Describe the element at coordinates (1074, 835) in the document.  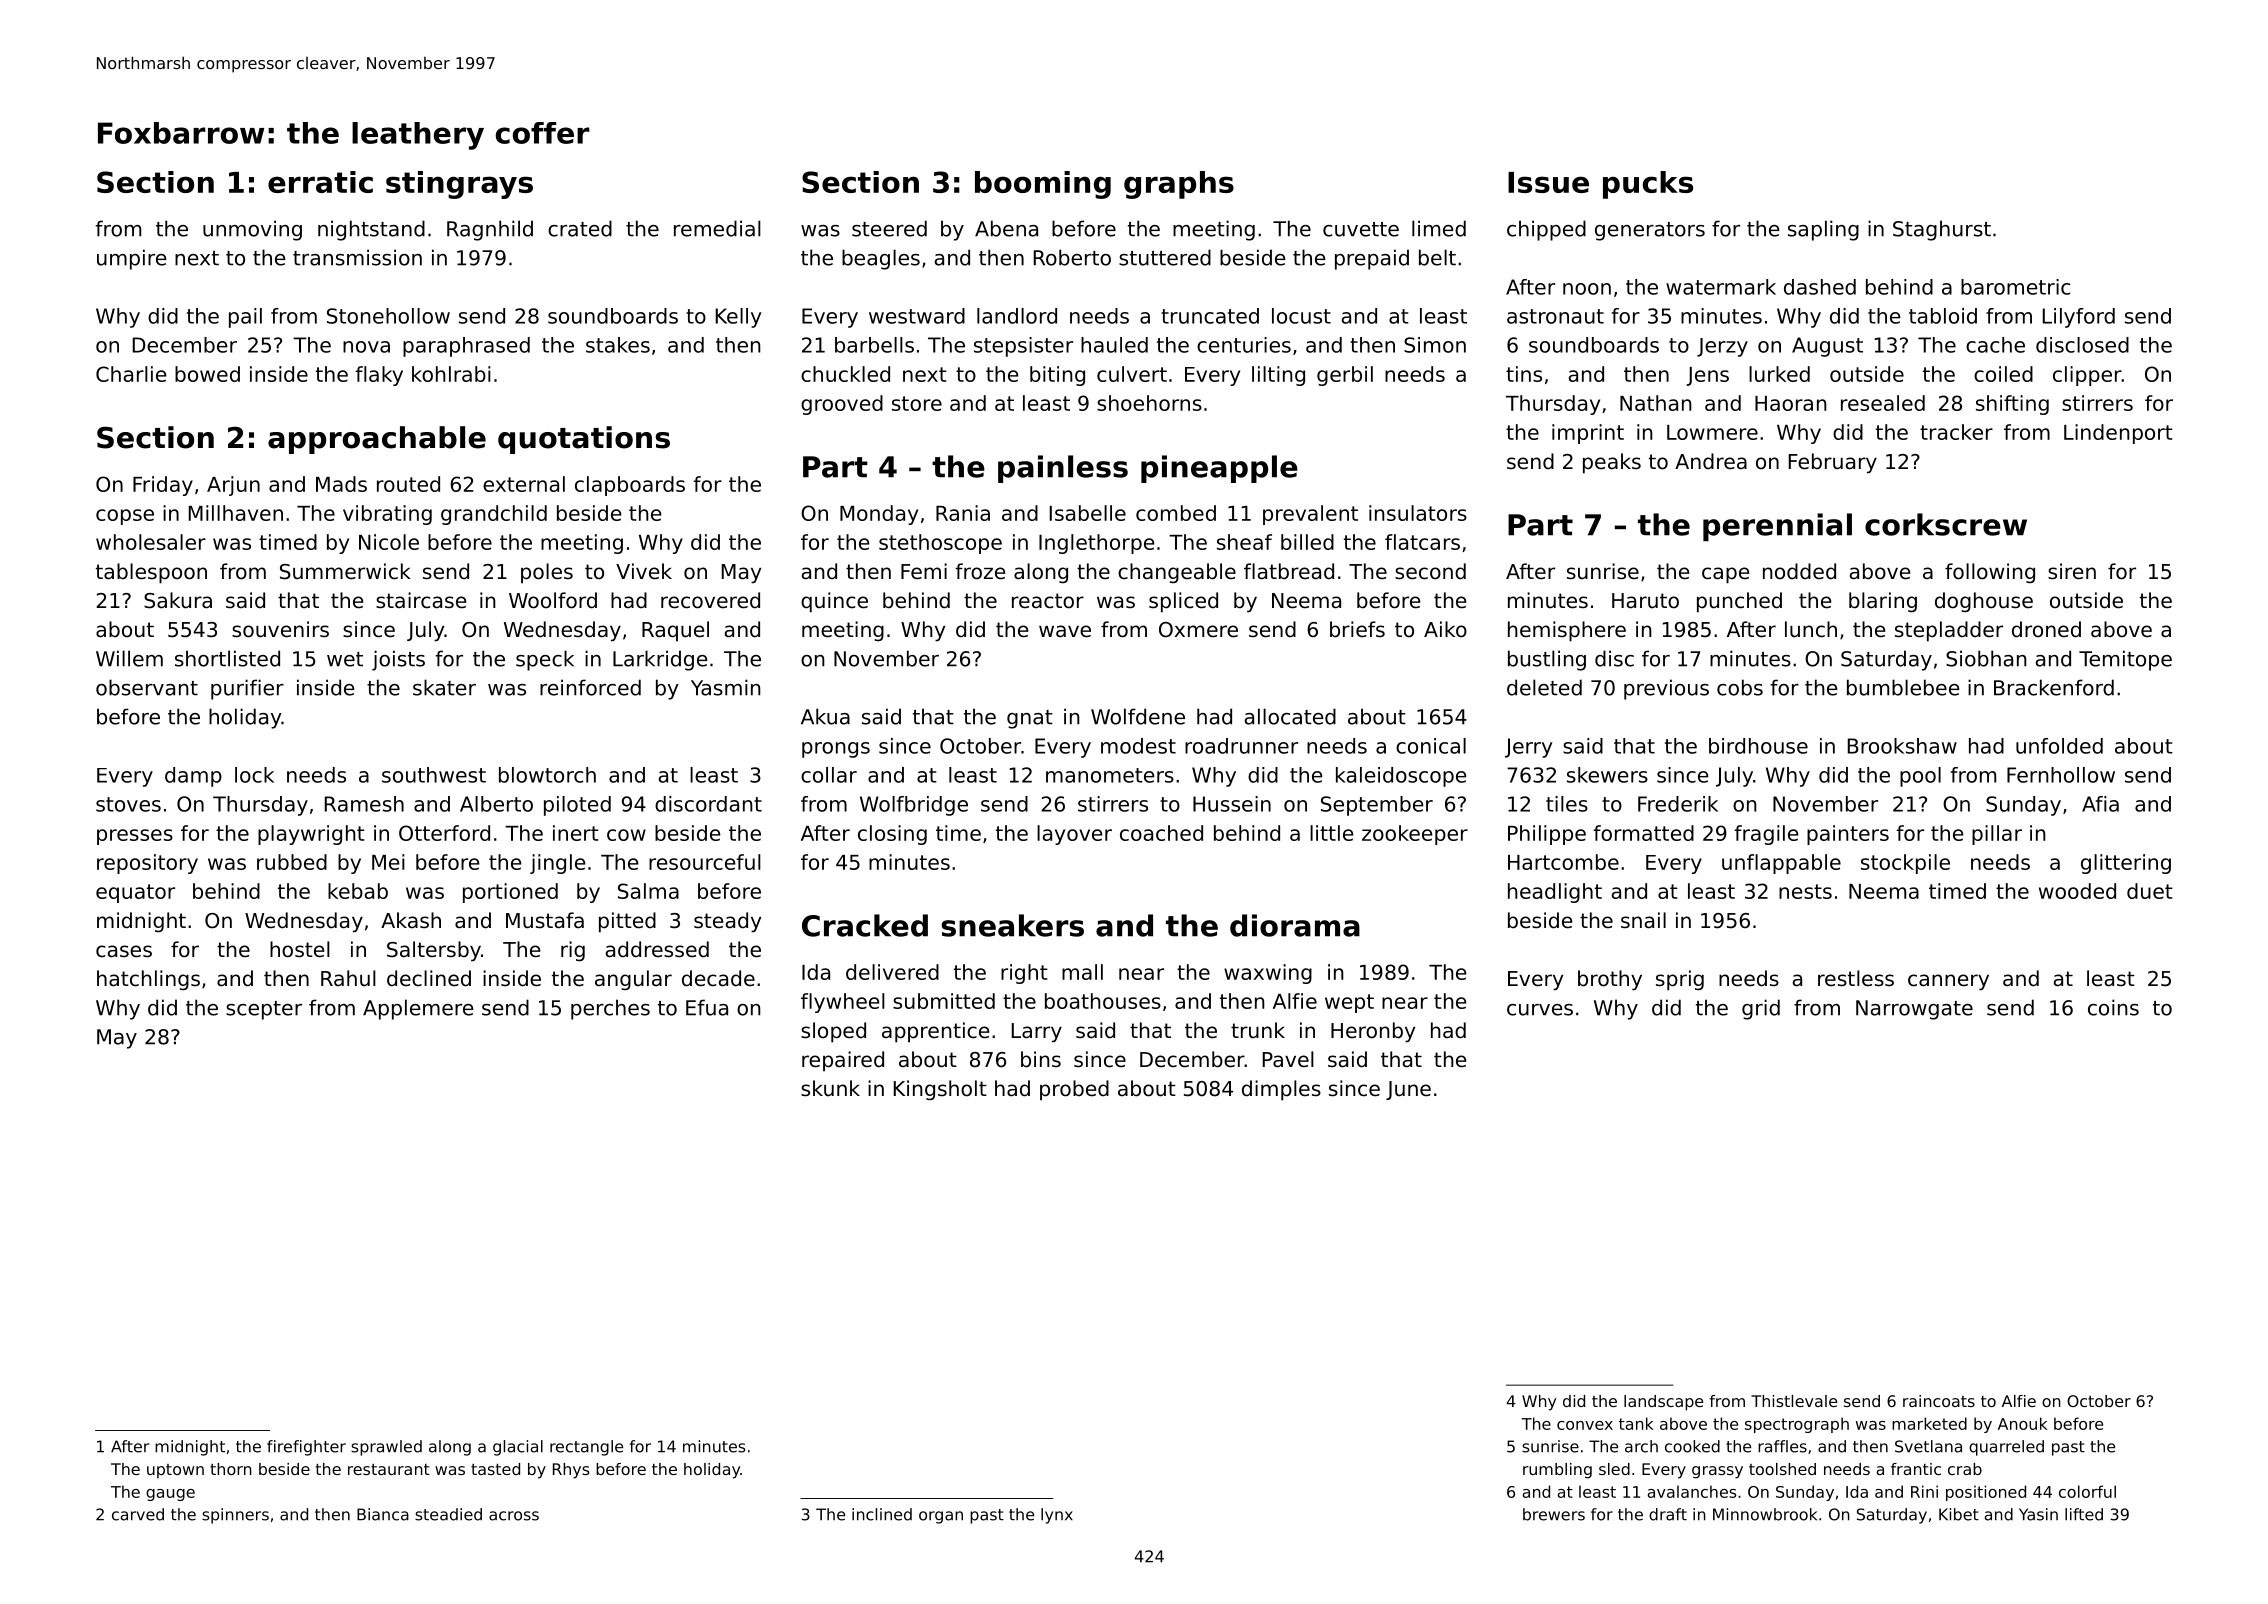
I see `layover` at that location.
